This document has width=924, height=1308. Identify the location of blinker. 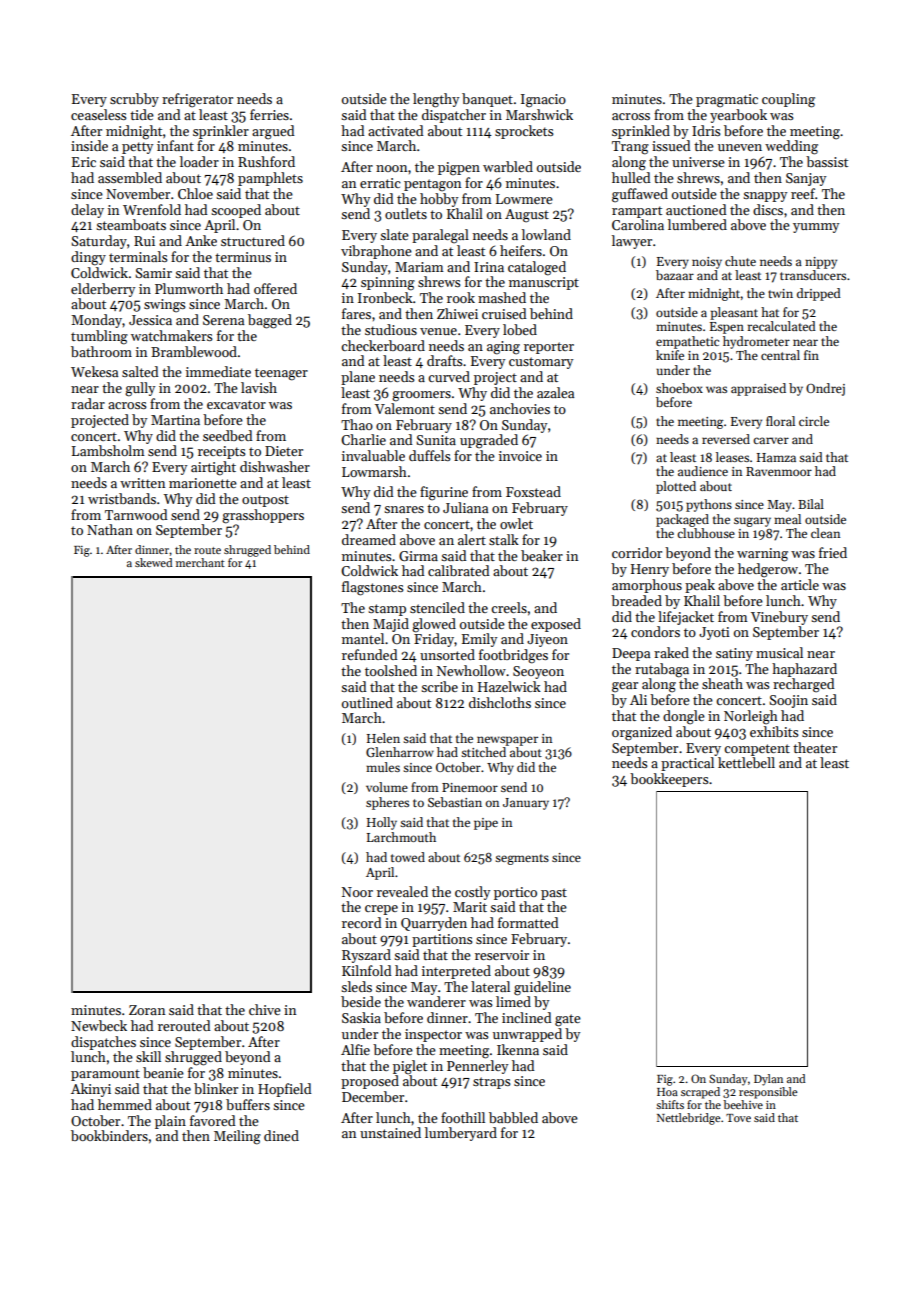
(216, 1088).
